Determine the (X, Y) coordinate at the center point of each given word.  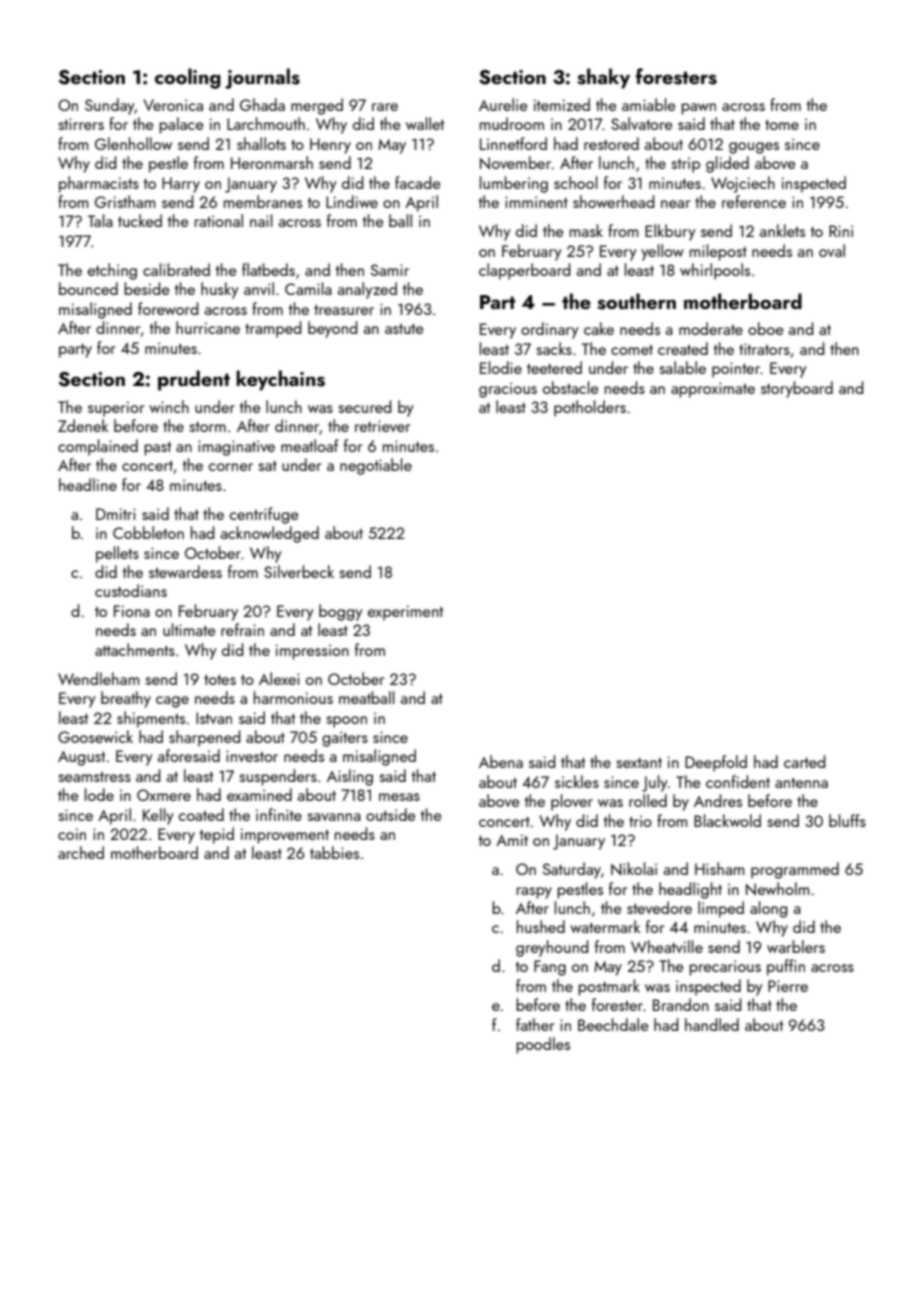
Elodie (501, 367)
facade (417, 182)
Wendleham (98, 678)
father (535, 1024)
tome (782, 124)
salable (682, 367)
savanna (334, 817)
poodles (543, 1045)
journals (262, 78)
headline (88, 484)
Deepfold (716, 763)
